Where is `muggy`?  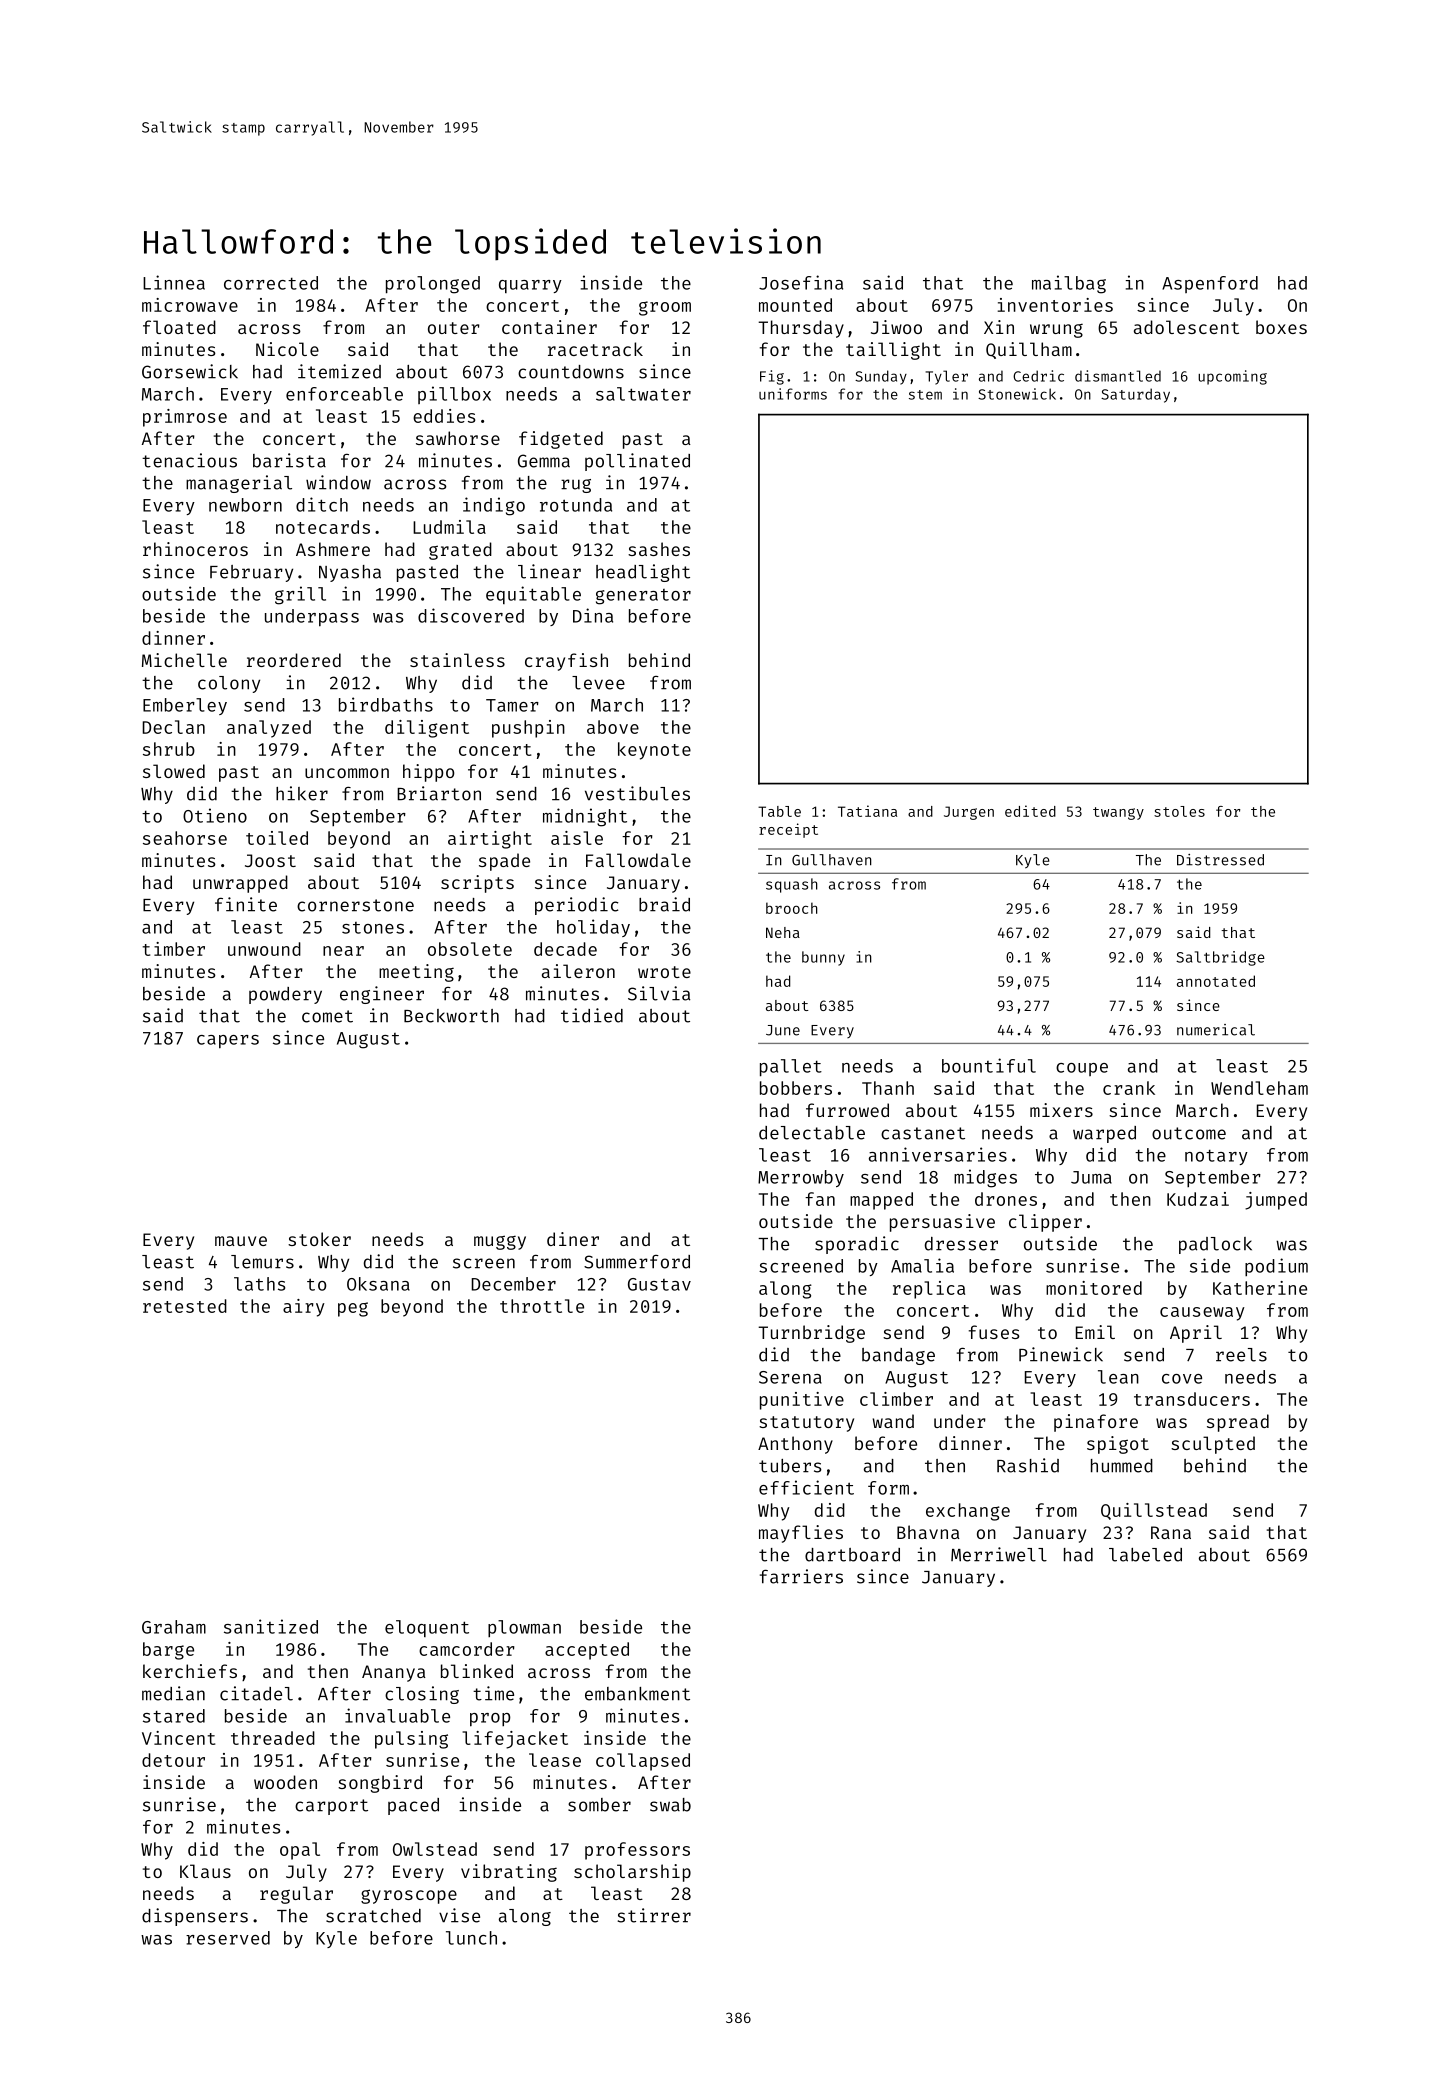 muggy is located at coordinates (500, 1242).
